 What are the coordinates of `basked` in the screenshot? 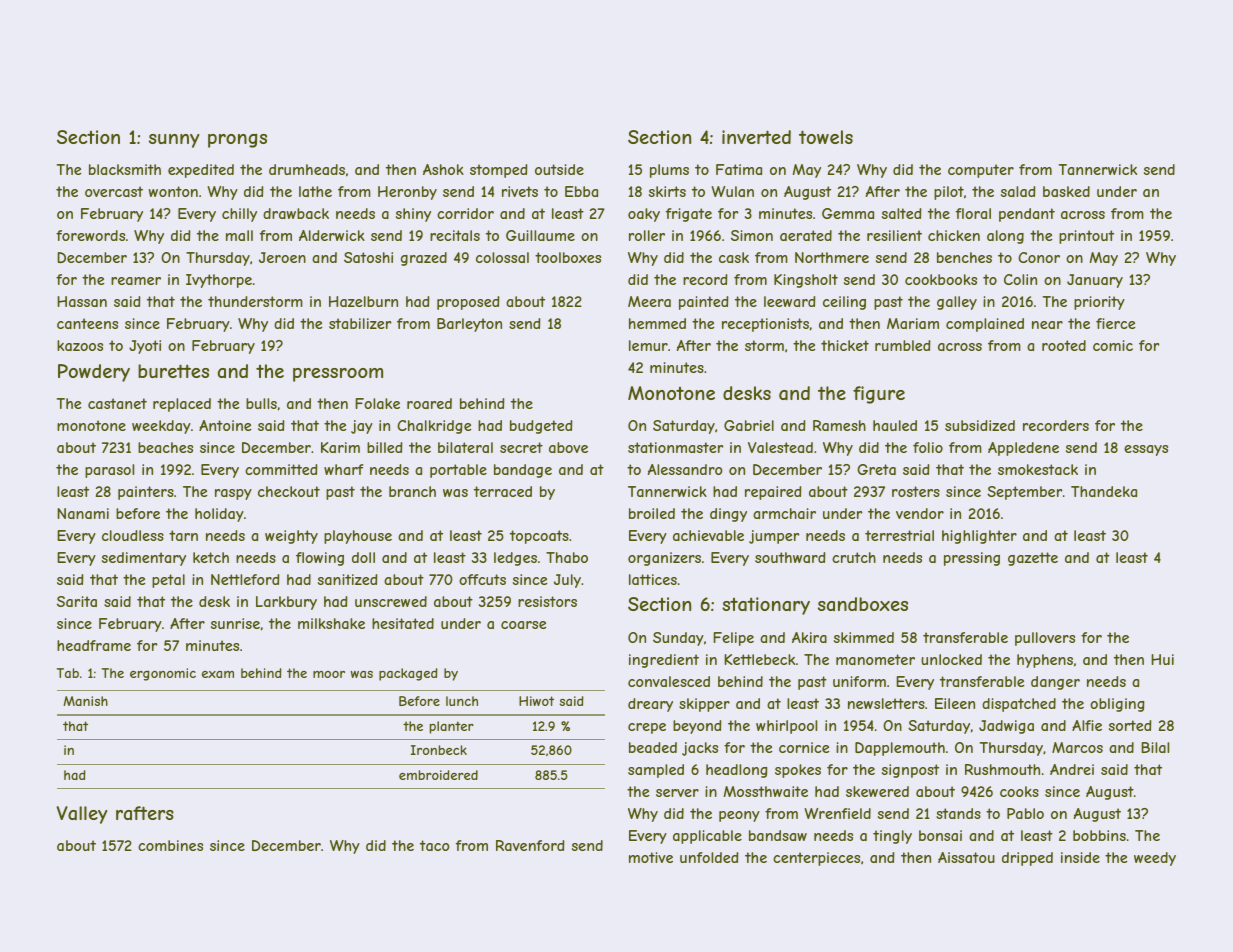 It's located at (1066, 191).
